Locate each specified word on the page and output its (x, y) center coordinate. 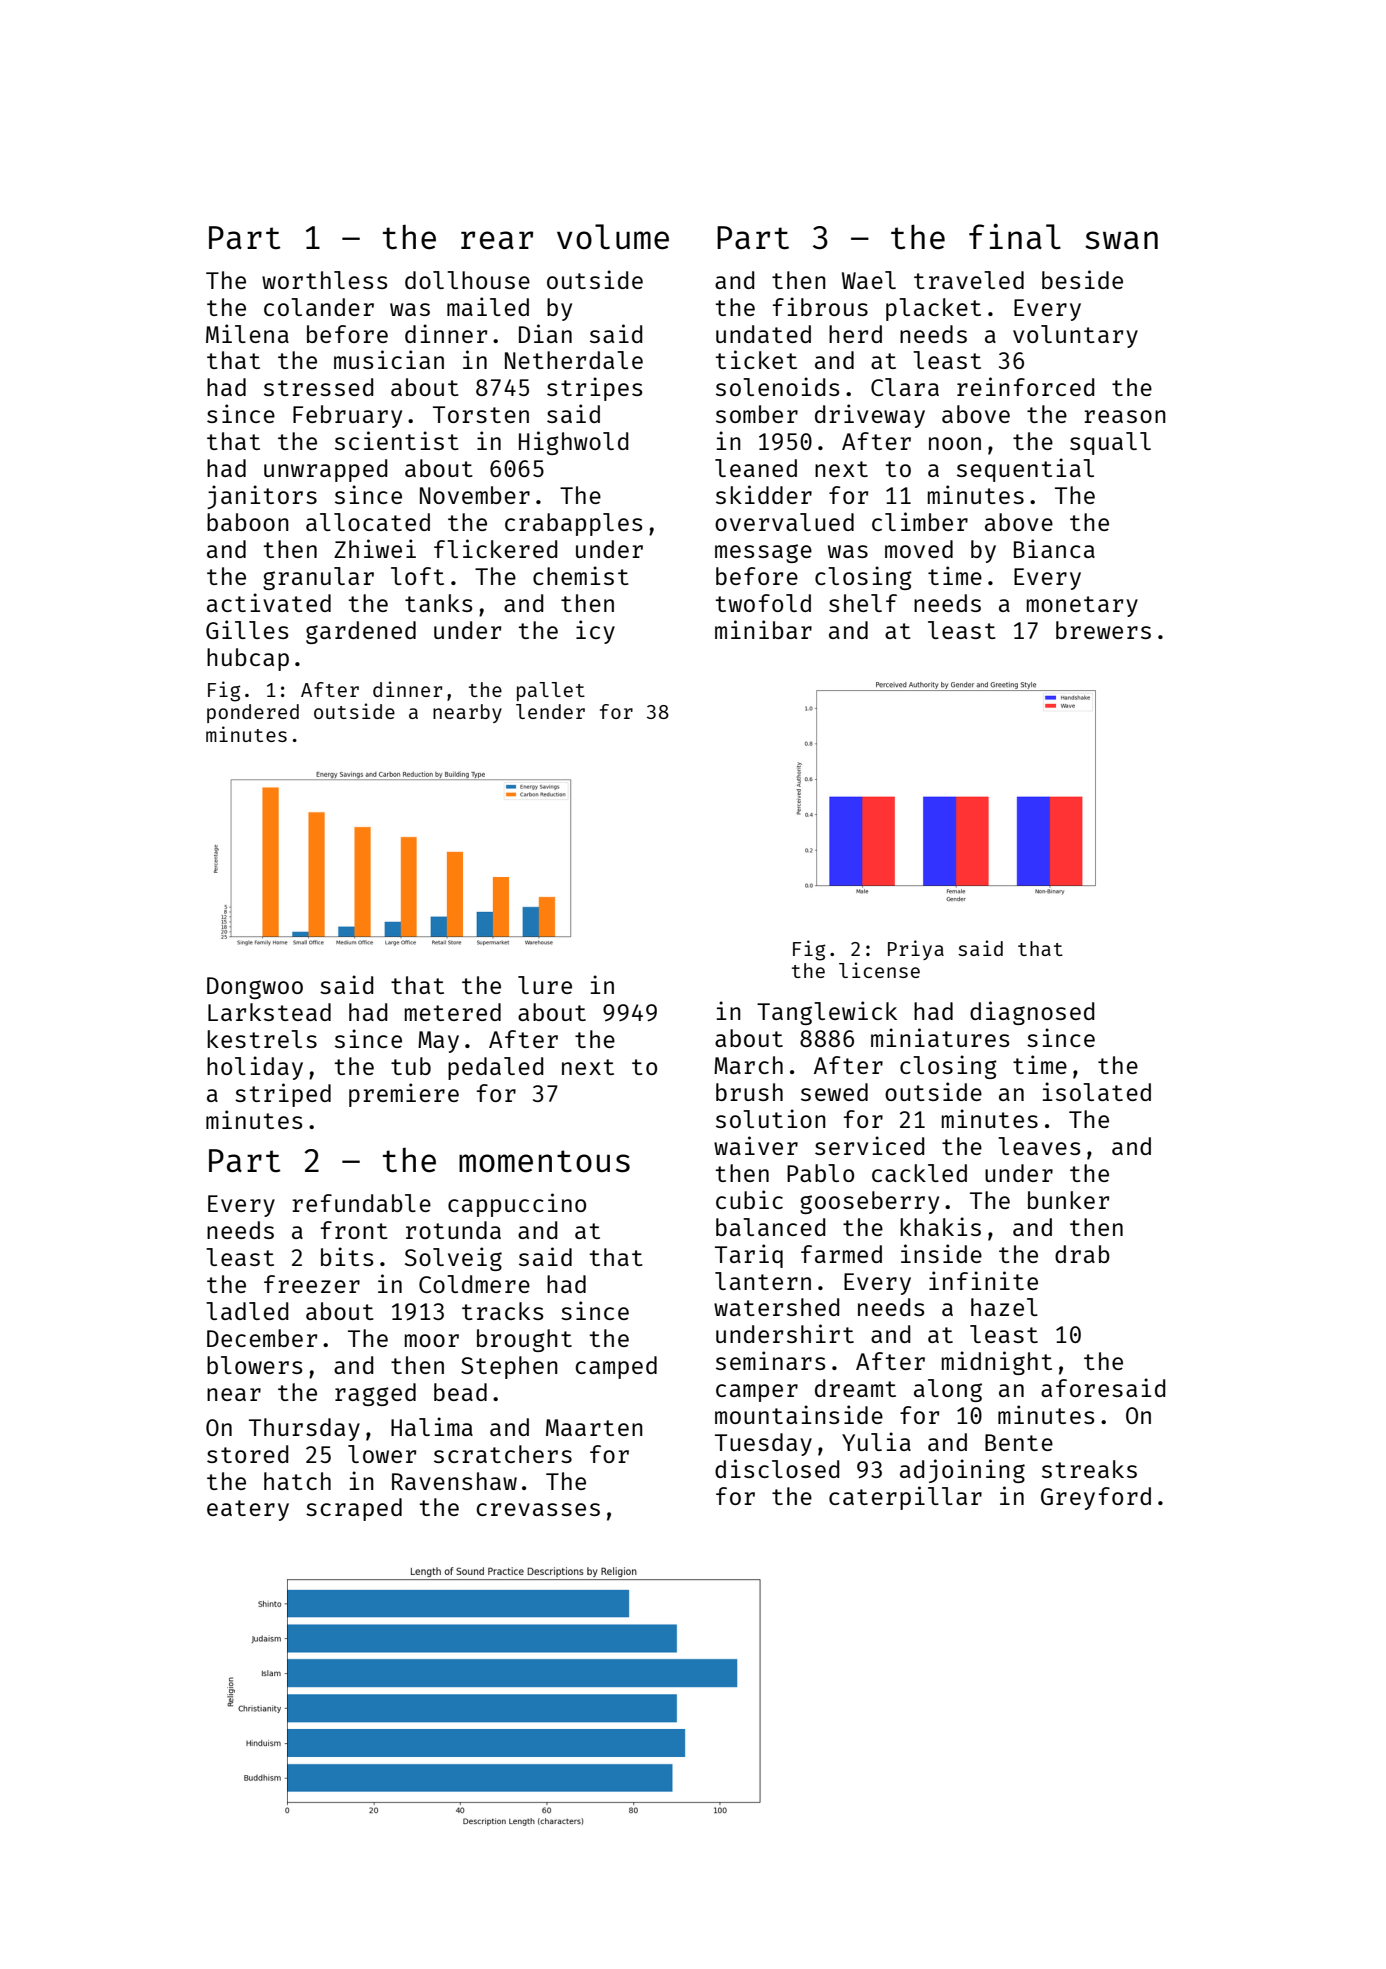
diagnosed (1032, 1013)
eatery (248, 1510)
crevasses (538, 1509)
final (1015, 236)
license (879, 970)
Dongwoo (255, 988)
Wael (869, 280)
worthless (324, 280)
